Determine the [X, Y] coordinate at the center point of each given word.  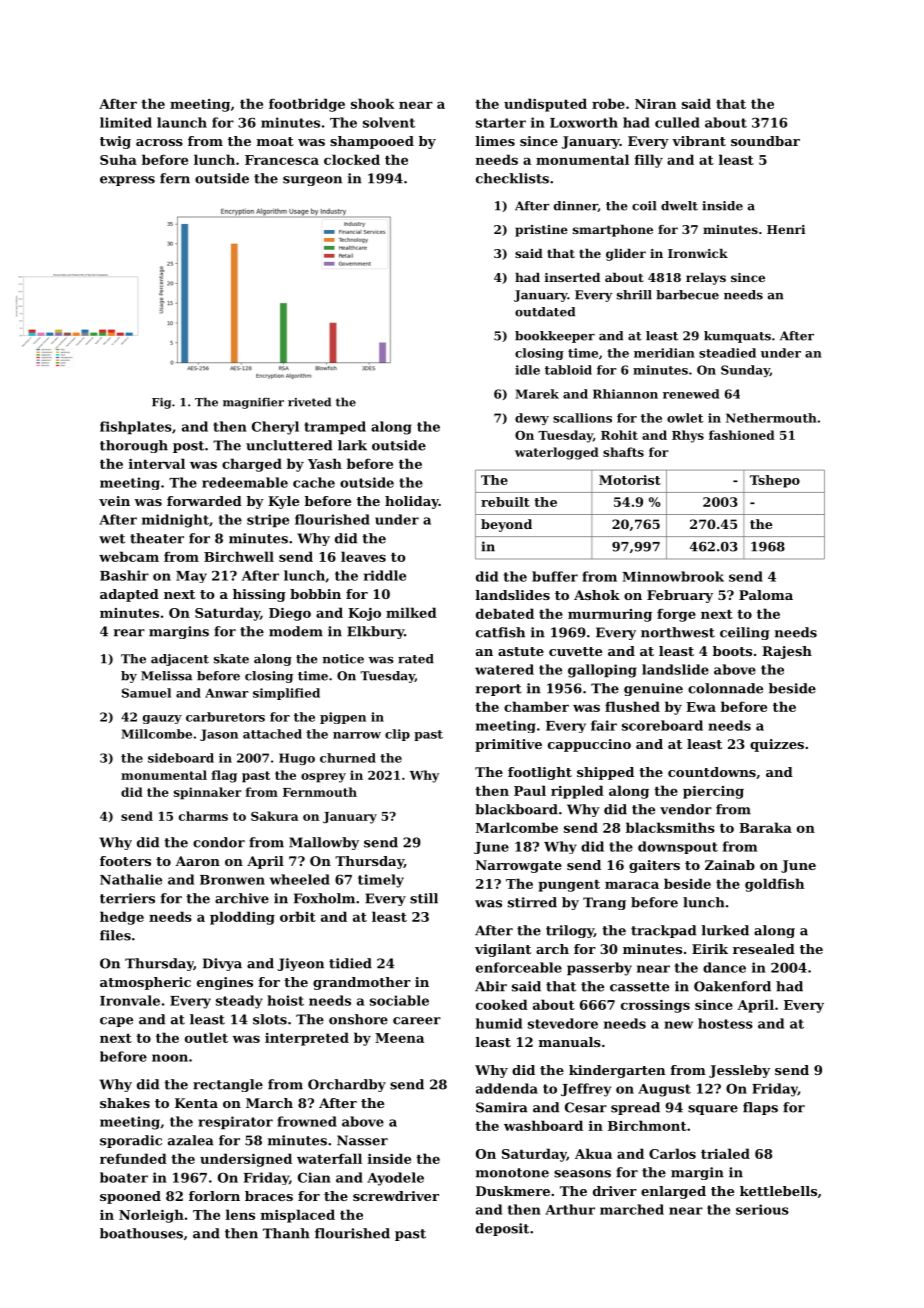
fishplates [136, 428]
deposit [502, 1229]
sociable [399, 1000]
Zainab [730, 865]
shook [373, 103]
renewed [691, 394]
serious [762, 1209]
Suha [118, 159]
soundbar [765, 141]
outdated [545, 312]
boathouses [141, 1233]
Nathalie [131, 879]
